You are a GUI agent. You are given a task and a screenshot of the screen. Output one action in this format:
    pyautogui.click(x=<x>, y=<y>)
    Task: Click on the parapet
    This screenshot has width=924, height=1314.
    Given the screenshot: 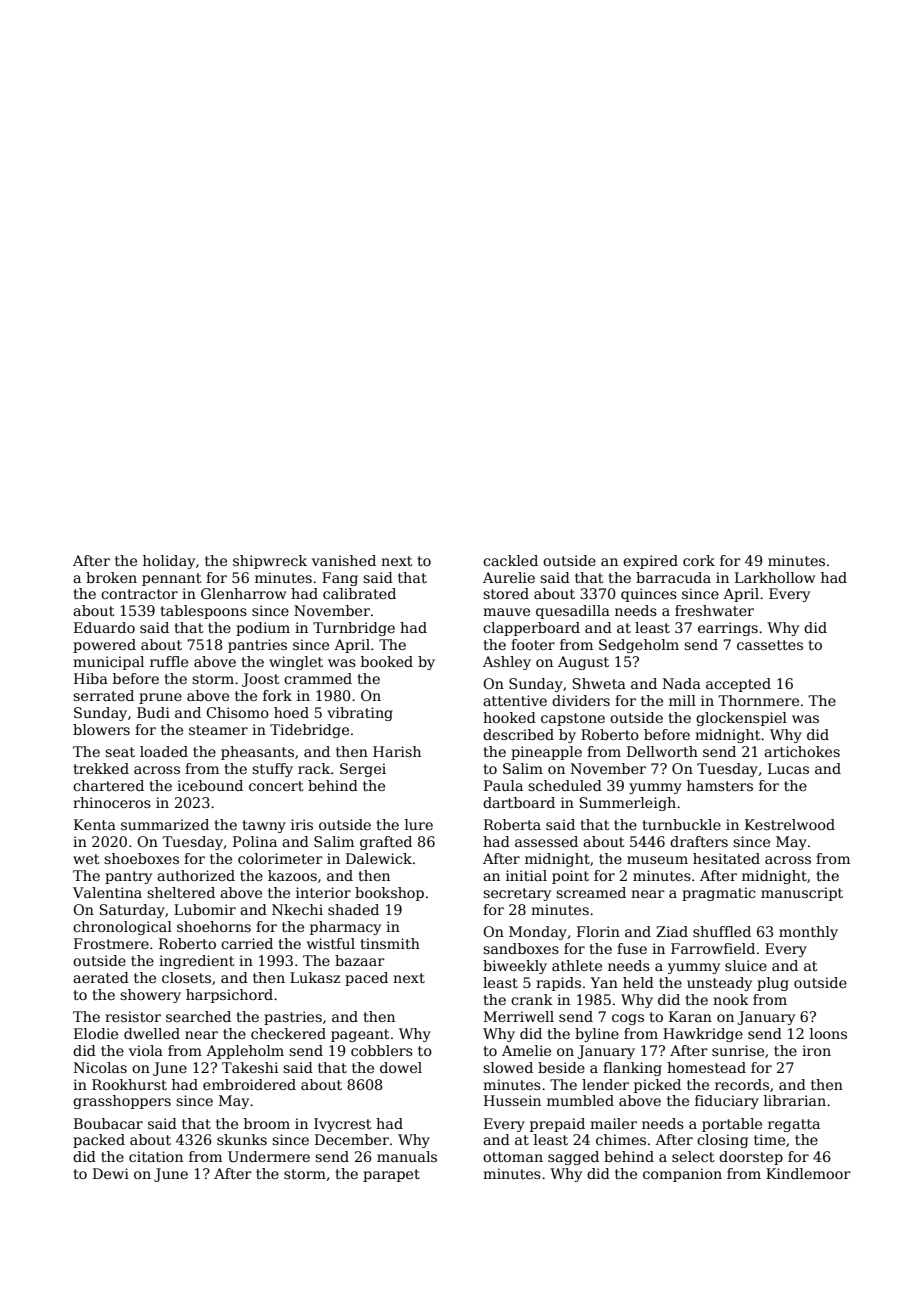 What is the action you would take?
    pyautogui.click(x=391, y=1175)
